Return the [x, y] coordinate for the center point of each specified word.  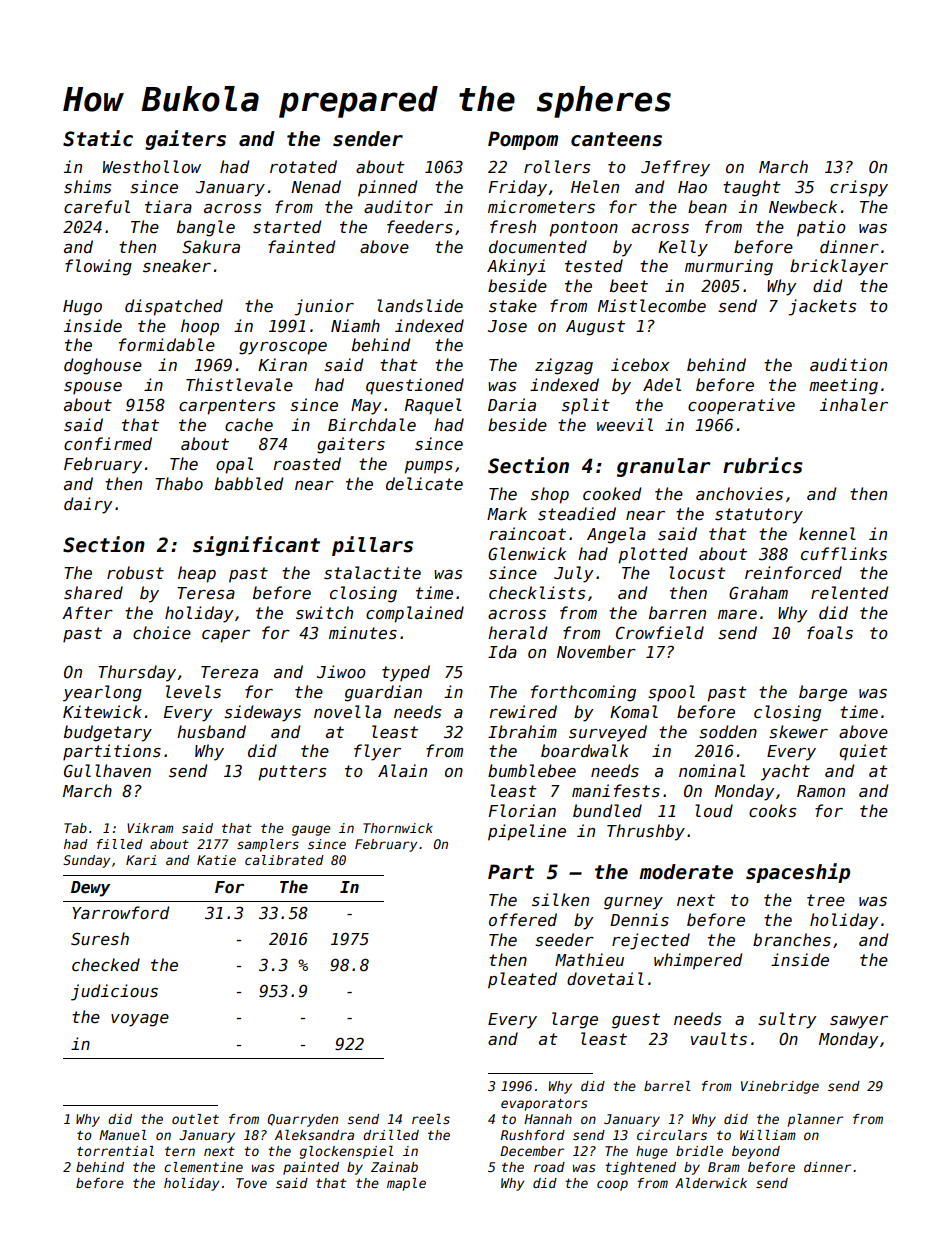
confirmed [108, 444]
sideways [262, 713]
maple [406, 1184]
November [596, 652]
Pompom [523, 140]
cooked [612, 494]
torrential [115, 1151]
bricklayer [839, 267]
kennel [827, 534]
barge [823, 693]
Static [98, 138]
